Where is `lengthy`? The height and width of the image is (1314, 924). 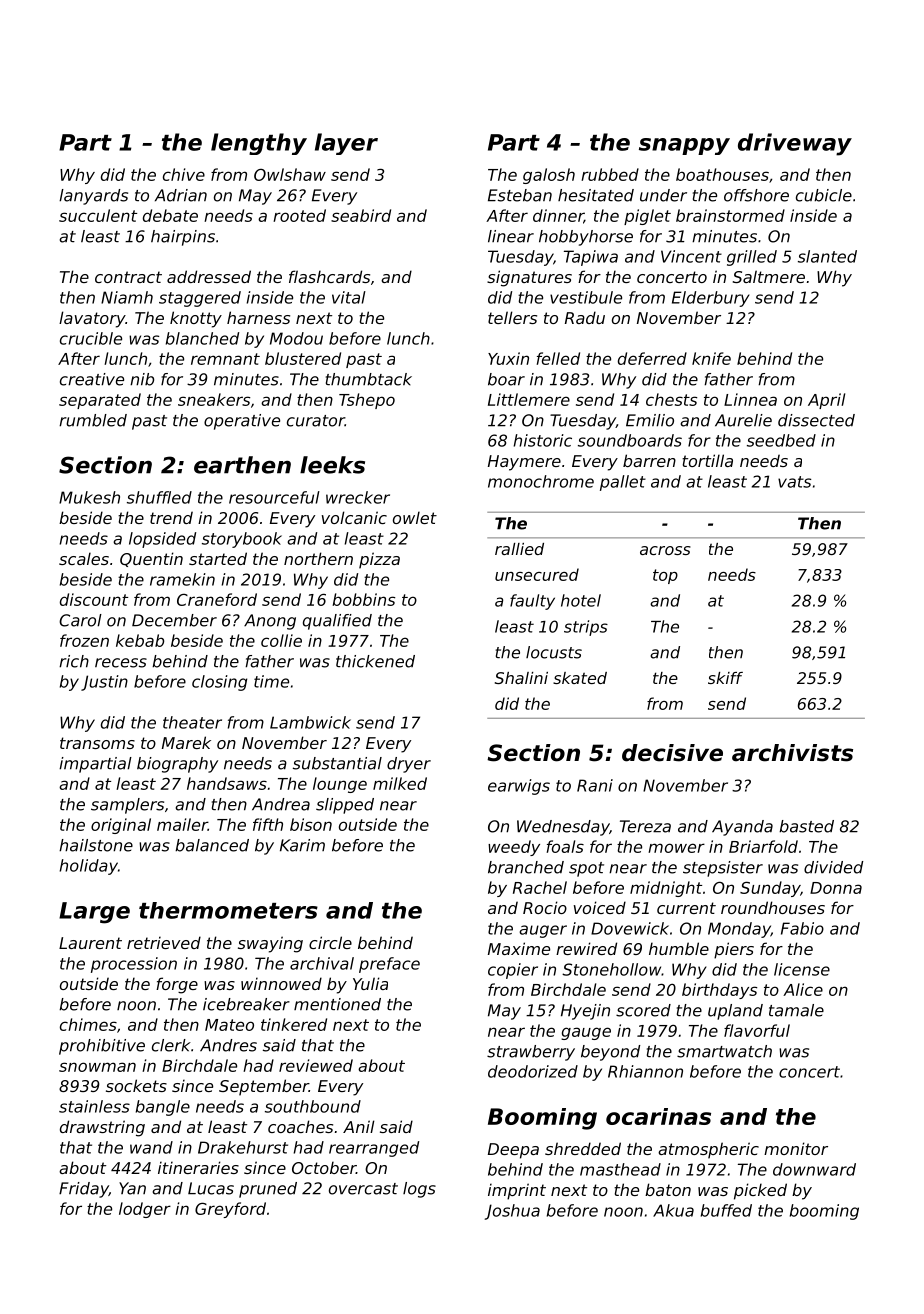
lengthy is located at coordinates (259, 144).
